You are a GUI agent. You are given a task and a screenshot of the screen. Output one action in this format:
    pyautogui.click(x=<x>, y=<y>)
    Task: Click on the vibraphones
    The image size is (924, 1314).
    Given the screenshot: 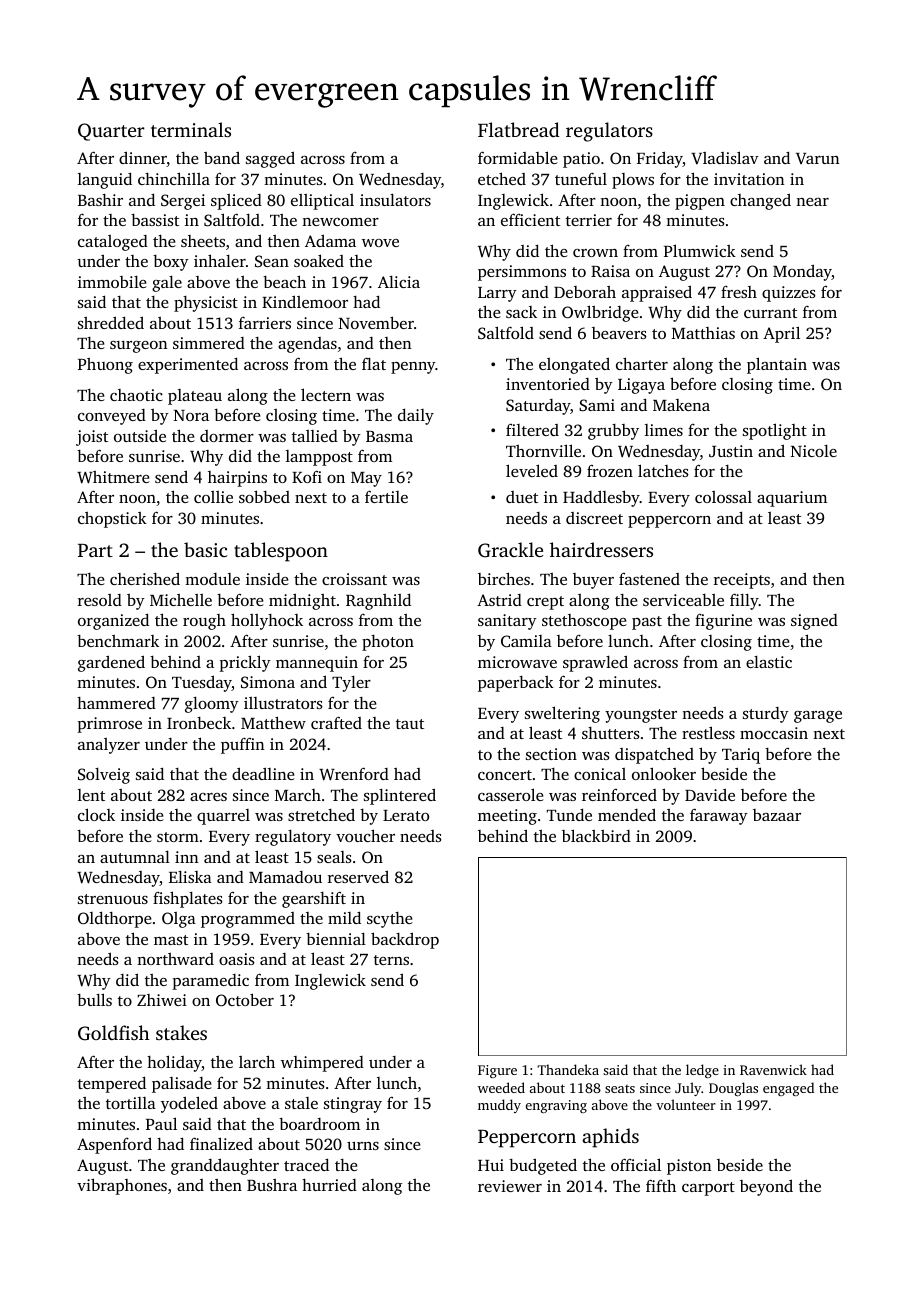 What is the action you would take?
    pyautogui.click(x=122, y=1186)
